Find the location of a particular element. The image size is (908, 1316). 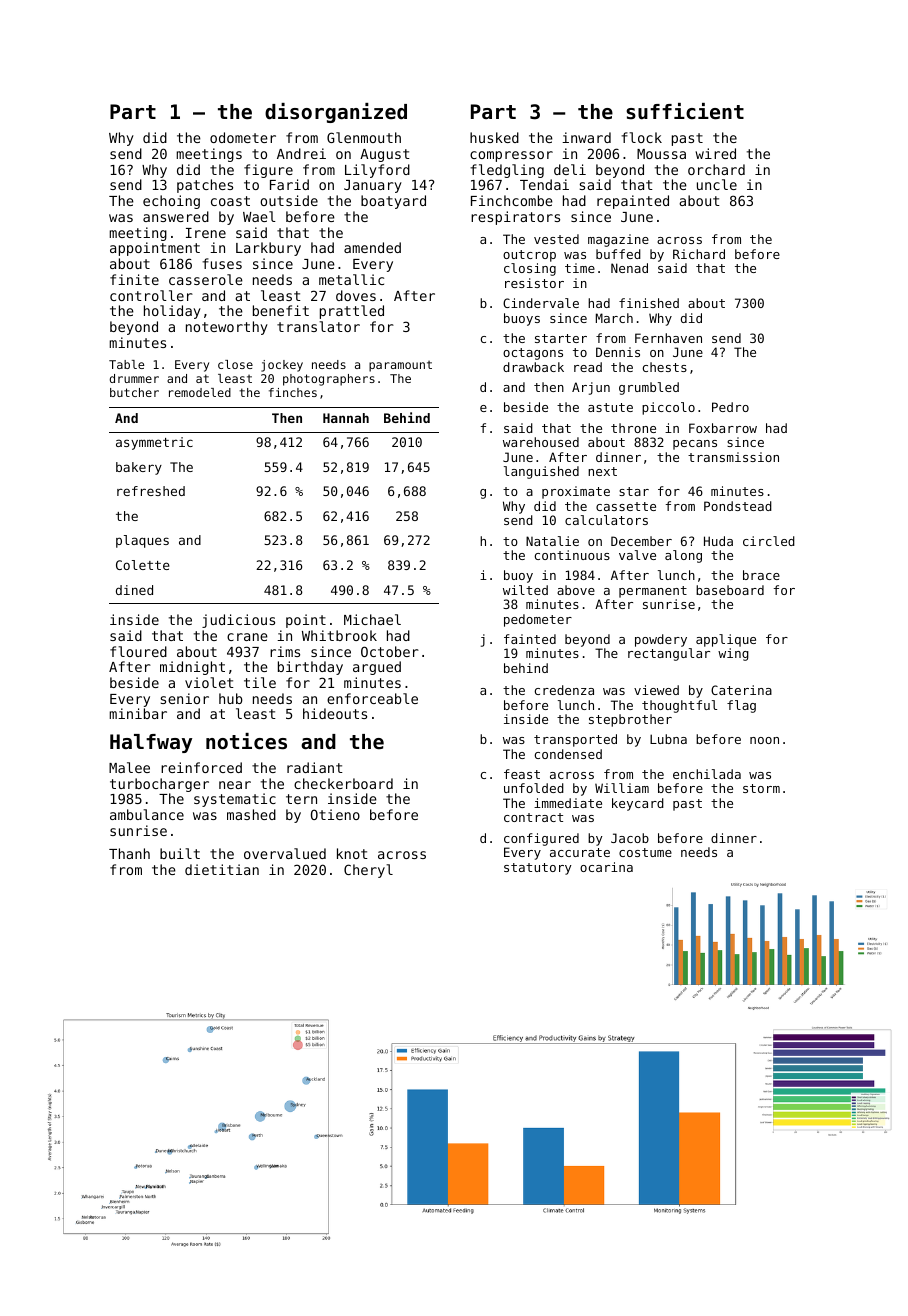

refreshed is located at coordinates (151, 491).
